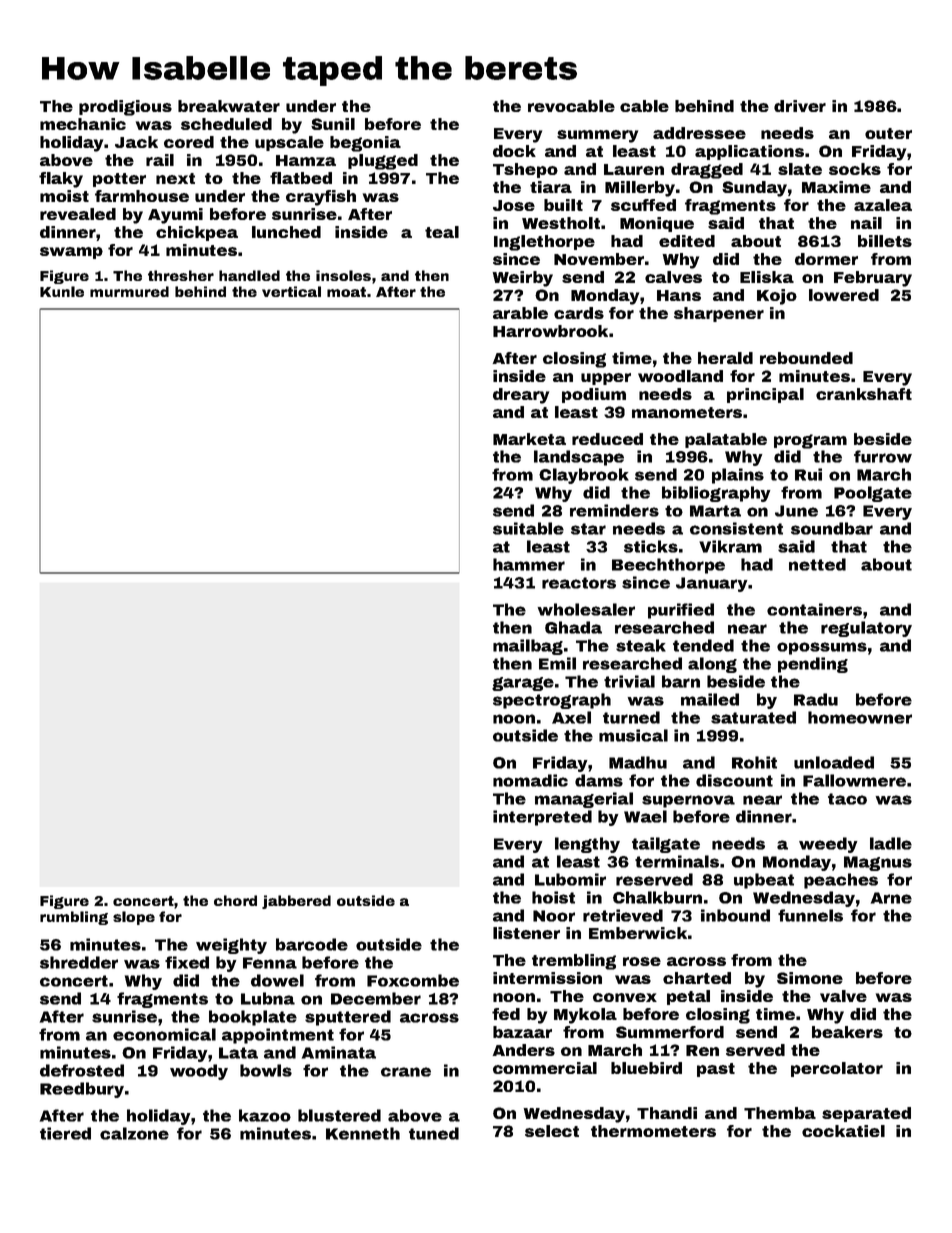 The height and width of the document is (1233, 952). I want to click on Jack, so click(136, 142).
